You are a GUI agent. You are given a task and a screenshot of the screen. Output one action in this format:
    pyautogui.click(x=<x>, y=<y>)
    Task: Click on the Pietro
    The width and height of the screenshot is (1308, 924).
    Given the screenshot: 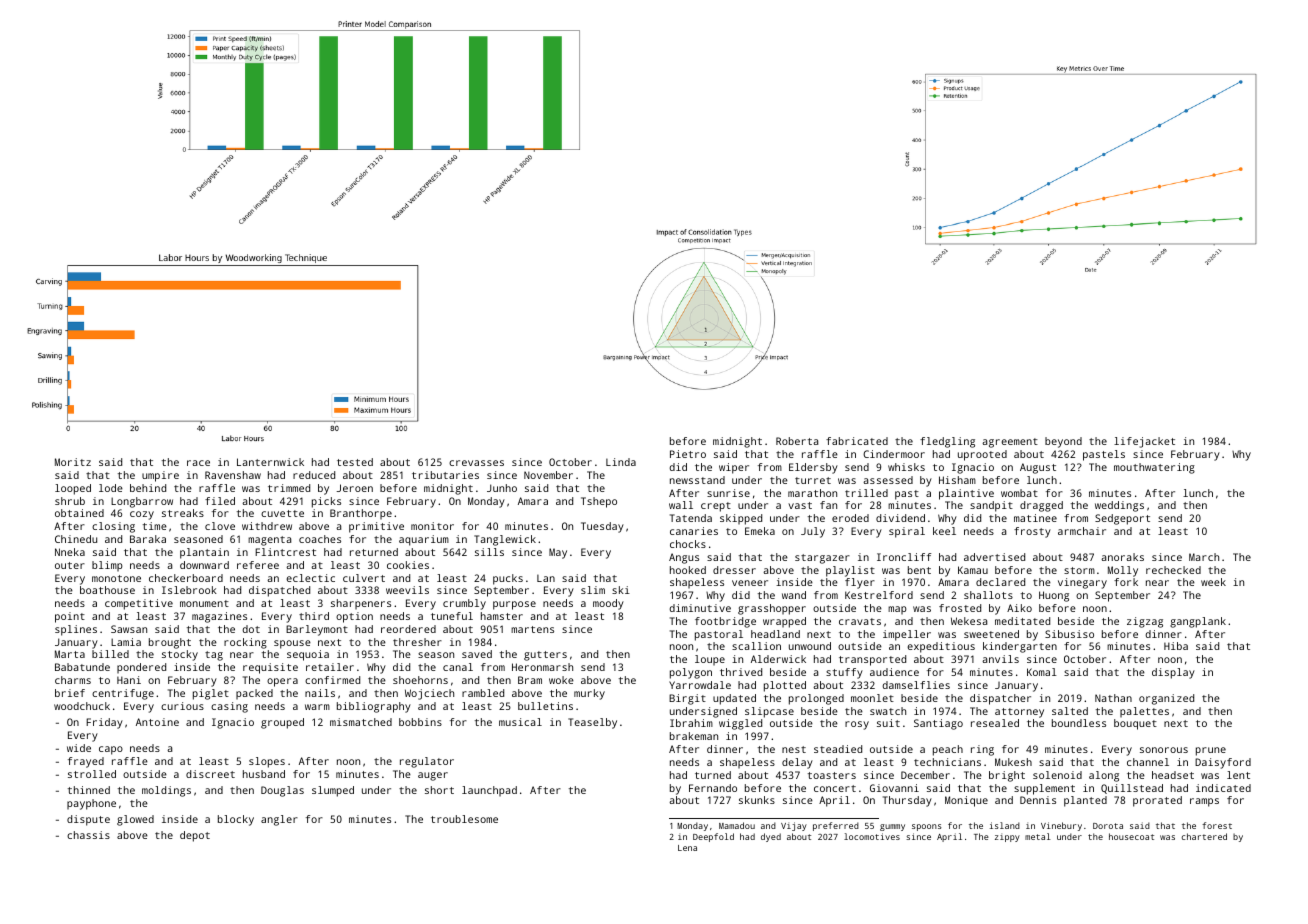 What is the action you would take?
    pyautogui.click(x=688, y=454)
